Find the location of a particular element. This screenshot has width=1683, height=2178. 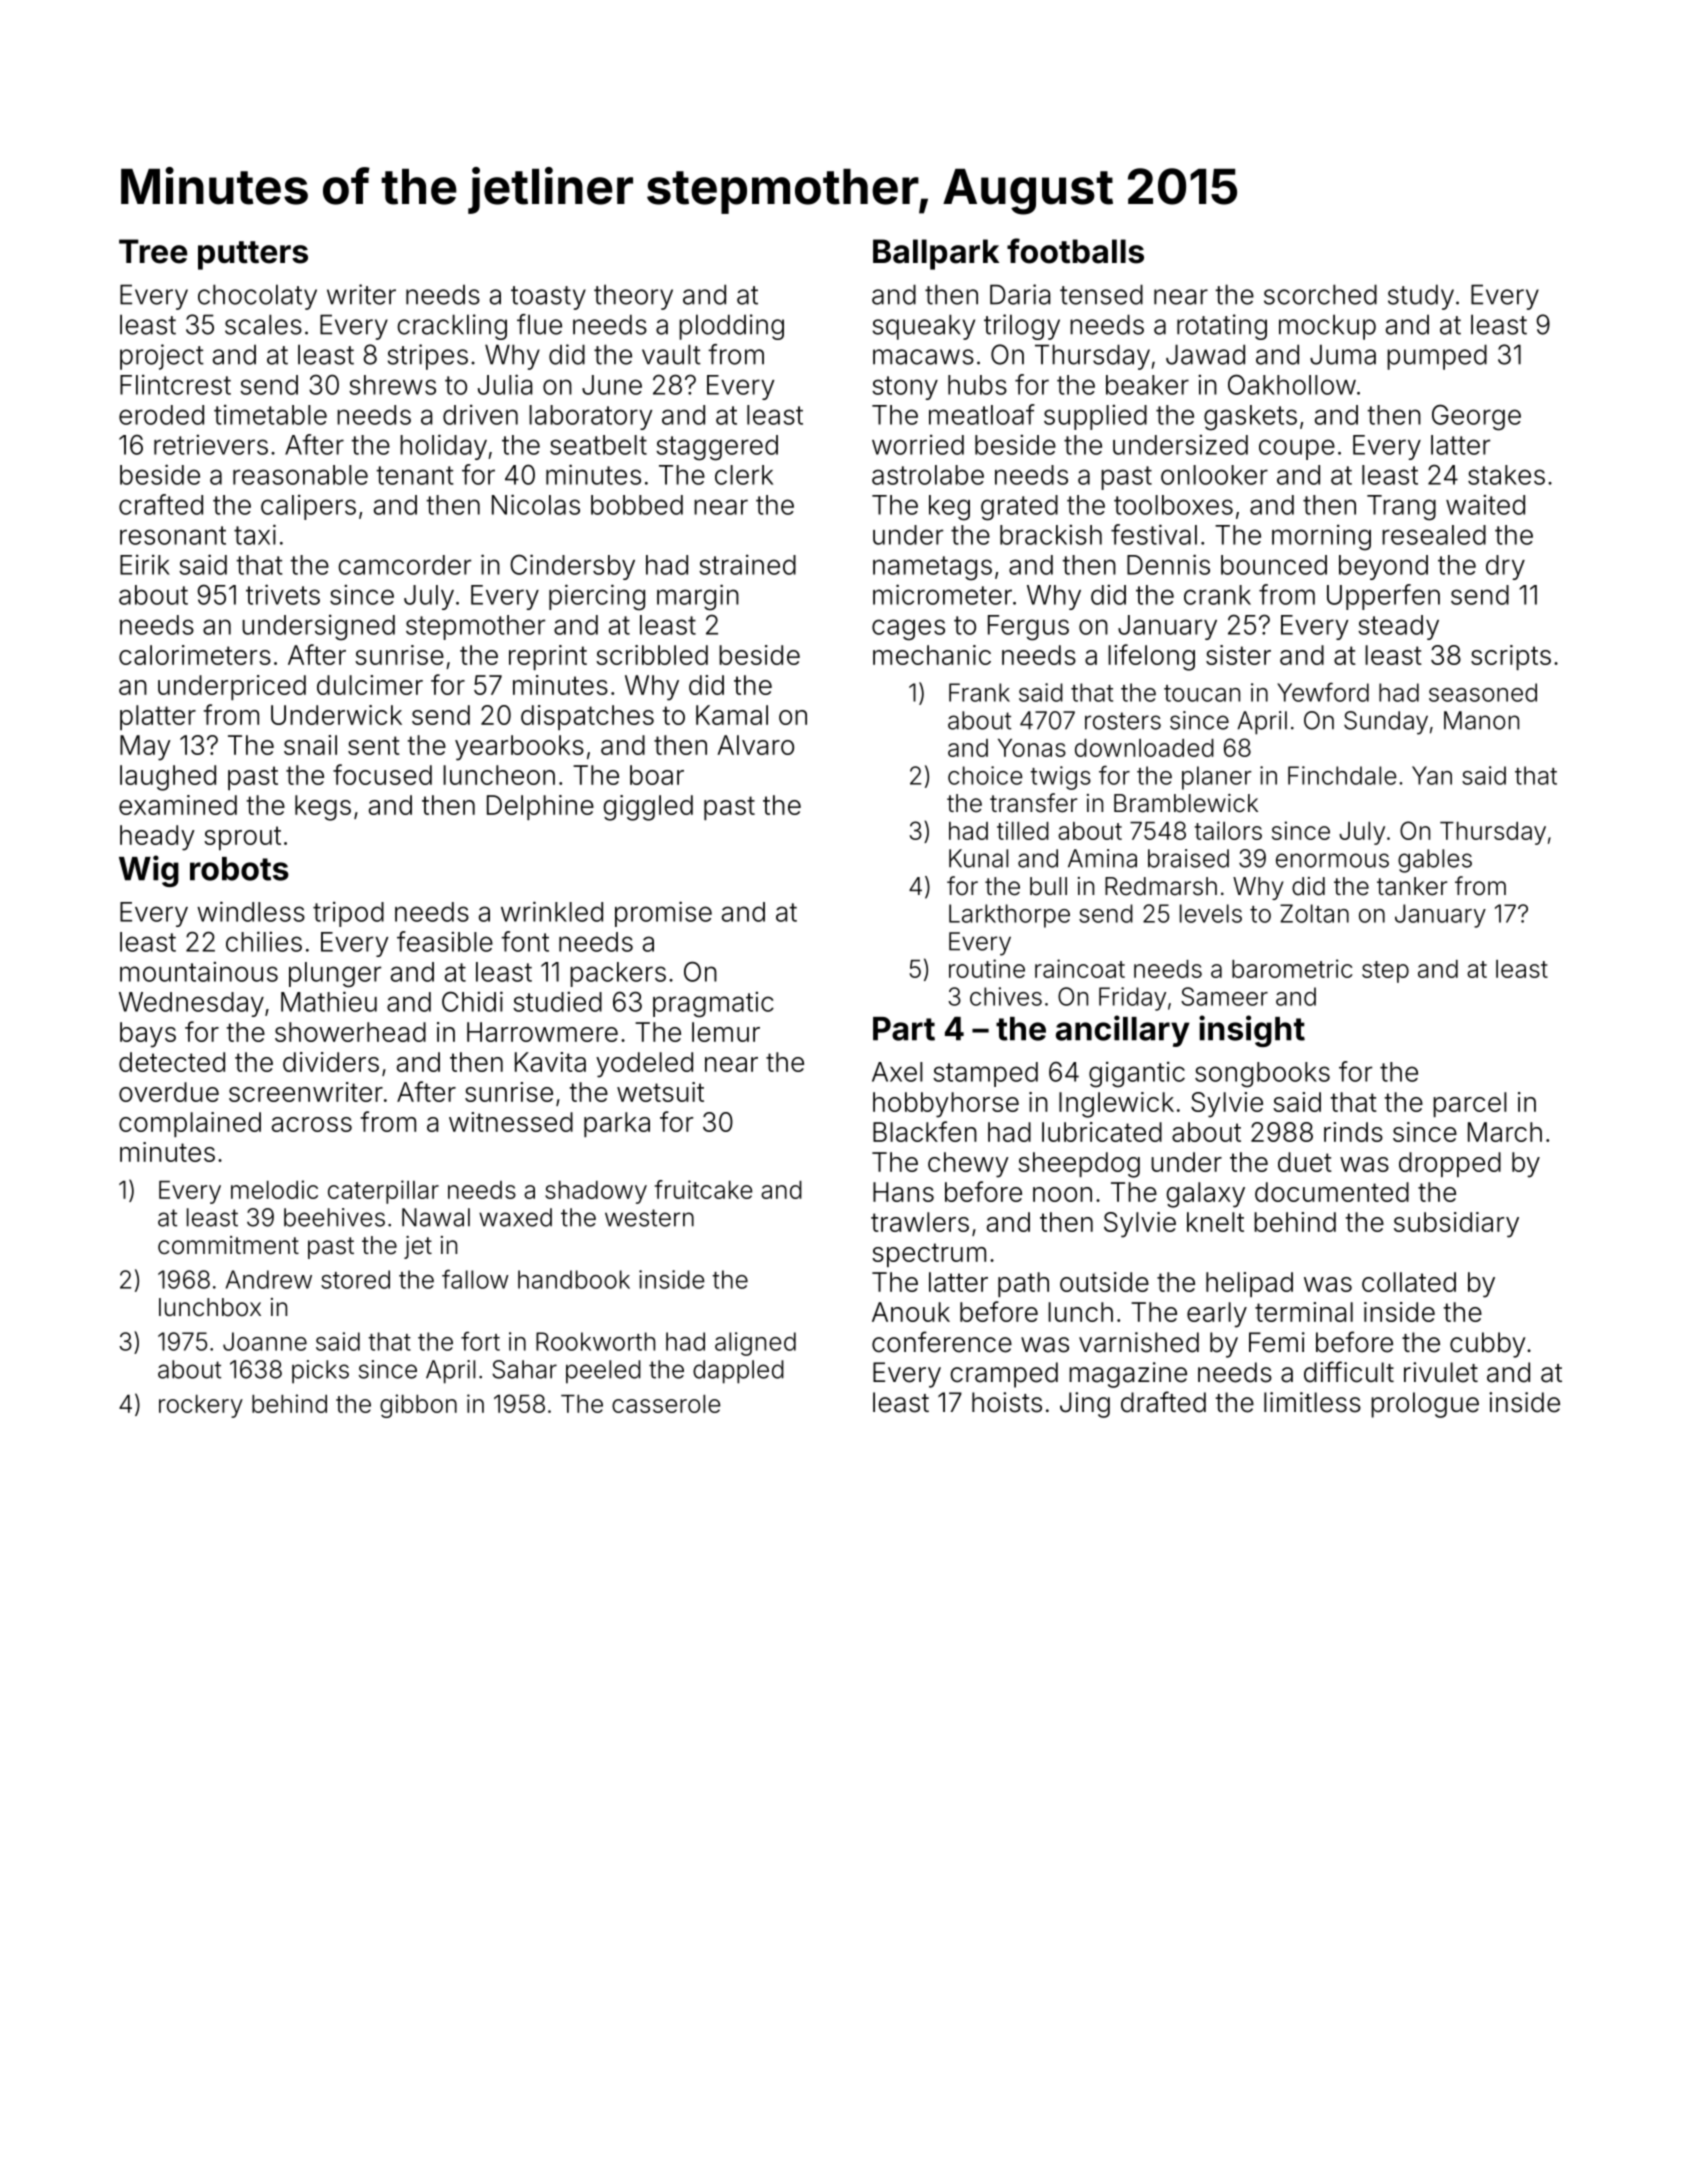

Axel is located at coordinates (897, 1072).
